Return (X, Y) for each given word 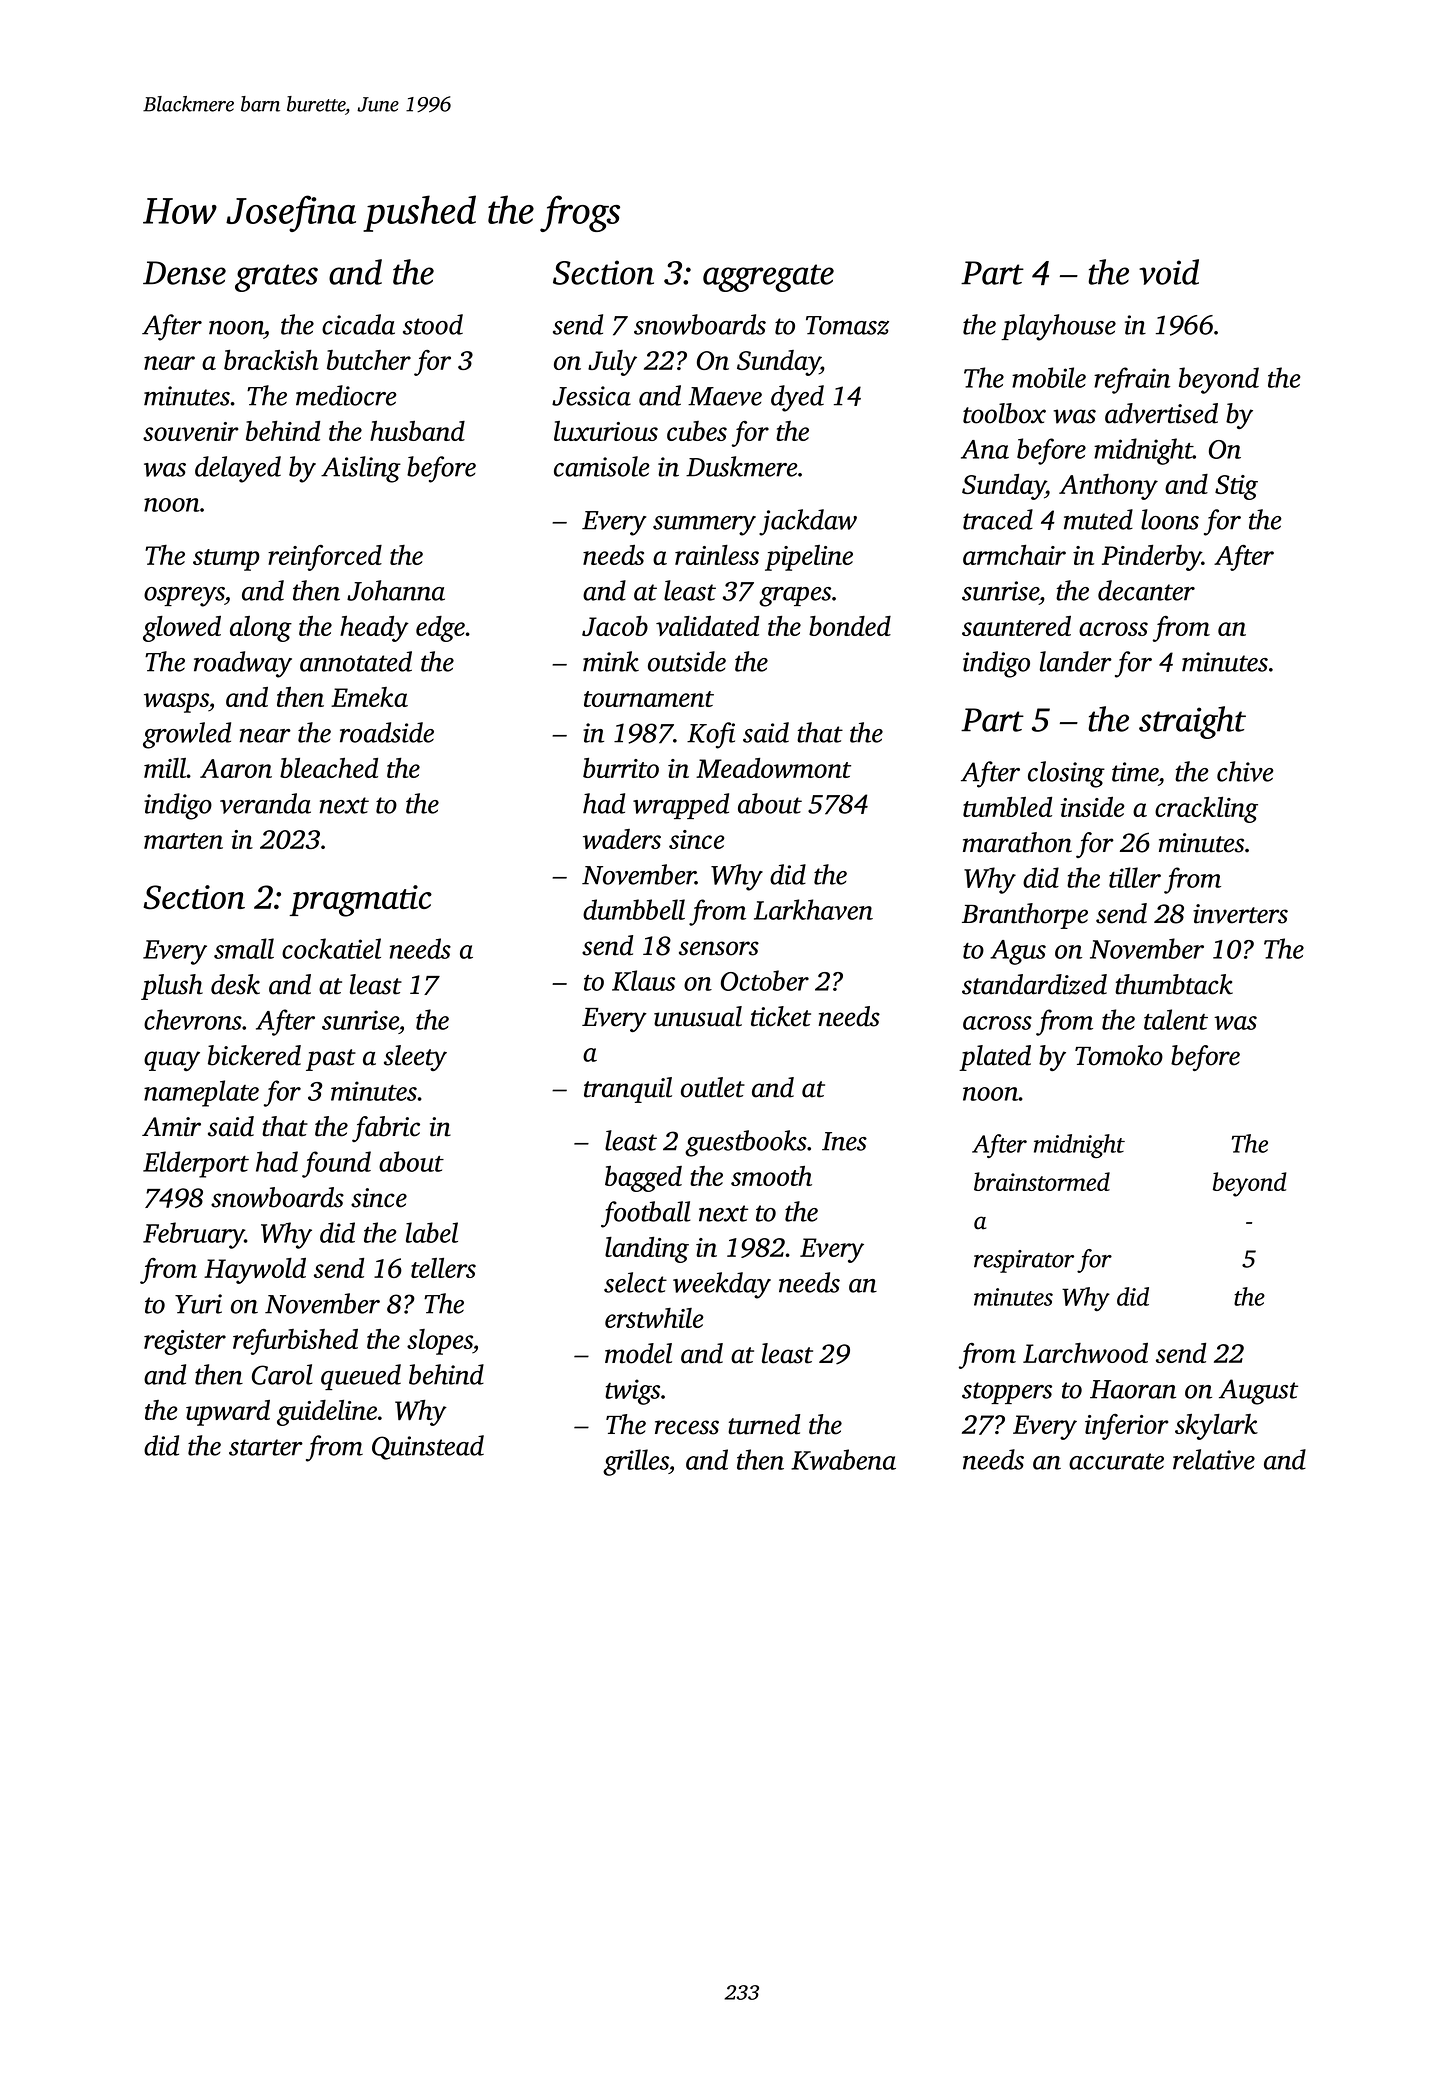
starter (266, 1447)
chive (1245, 771)
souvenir (191, 431)
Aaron (236, 768)
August (1258, 1392)
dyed (797, 398)
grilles (636, 1462)
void (1169, 272)
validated (707, 626)
